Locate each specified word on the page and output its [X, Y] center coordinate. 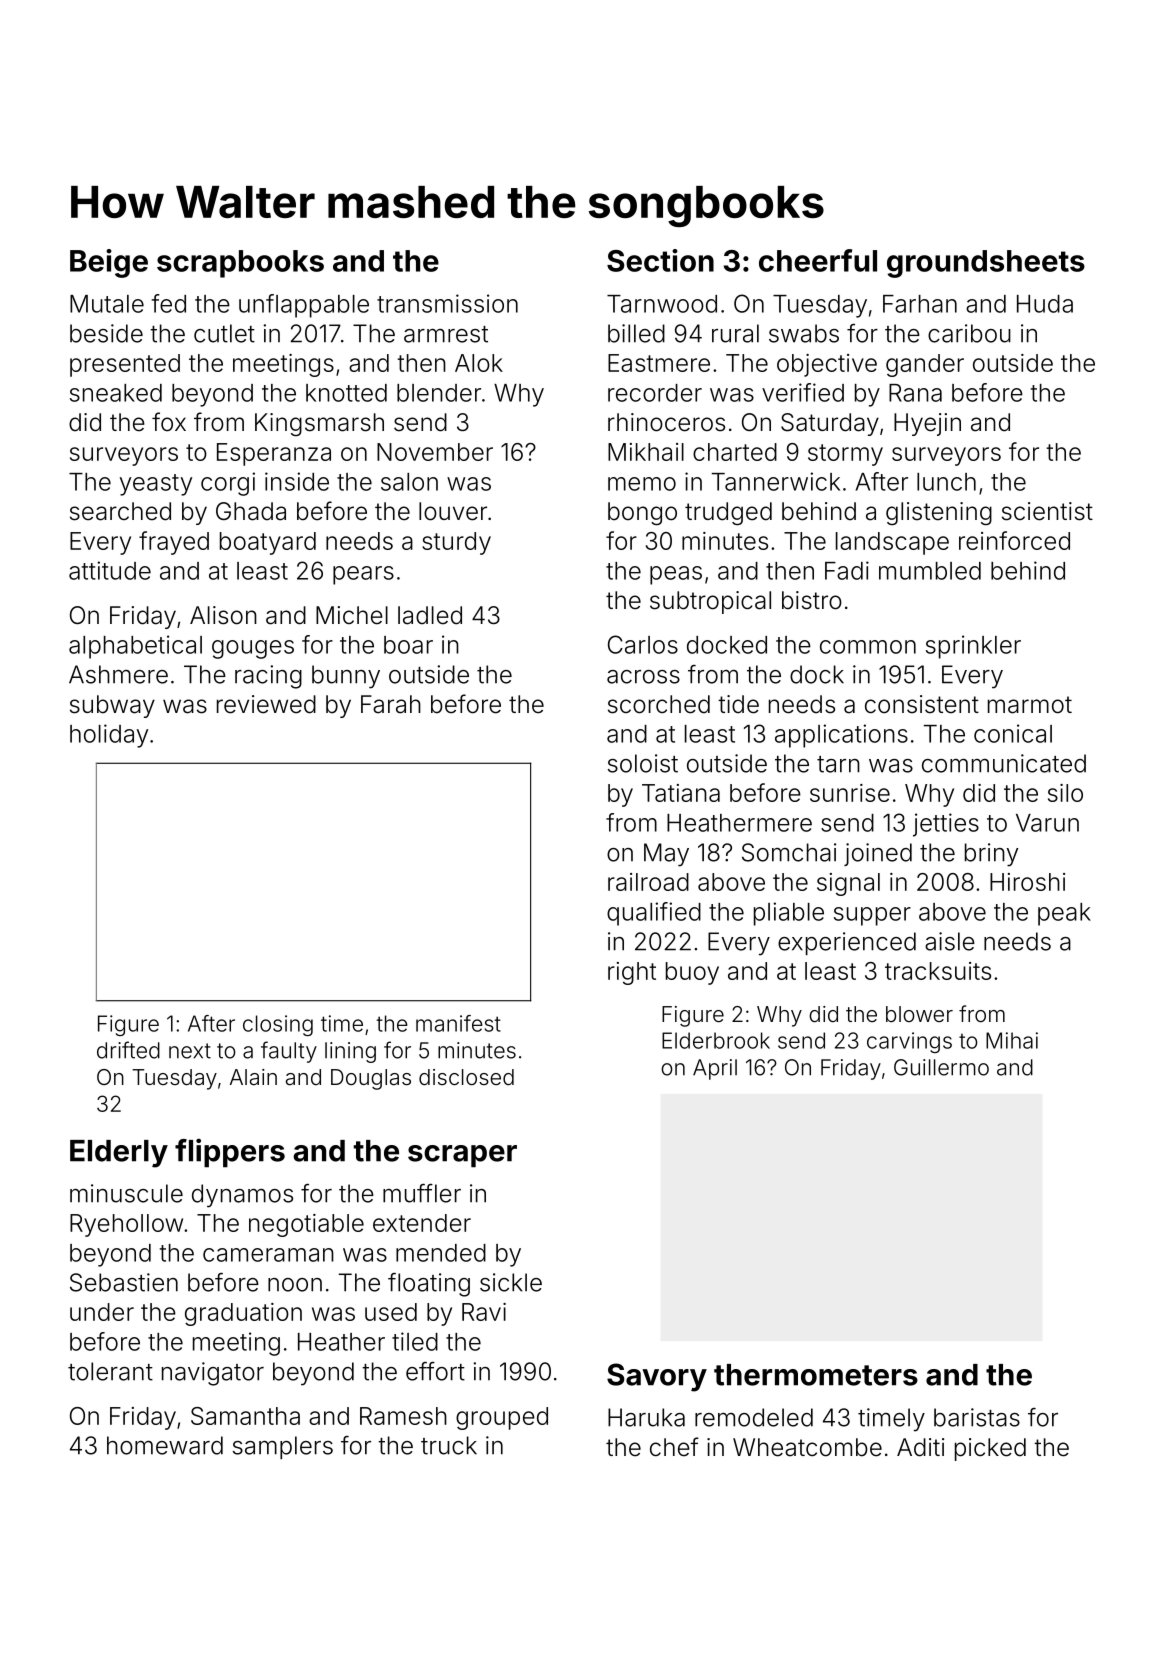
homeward [165, 1445]
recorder [655, 393]
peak [1064, 914]
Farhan [920, 304]
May [666, 855]
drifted [128, 1050]
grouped [502, 1418]
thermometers [816, 1375]
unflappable [304, 306]
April [715, 1069]
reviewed [266, 704]
